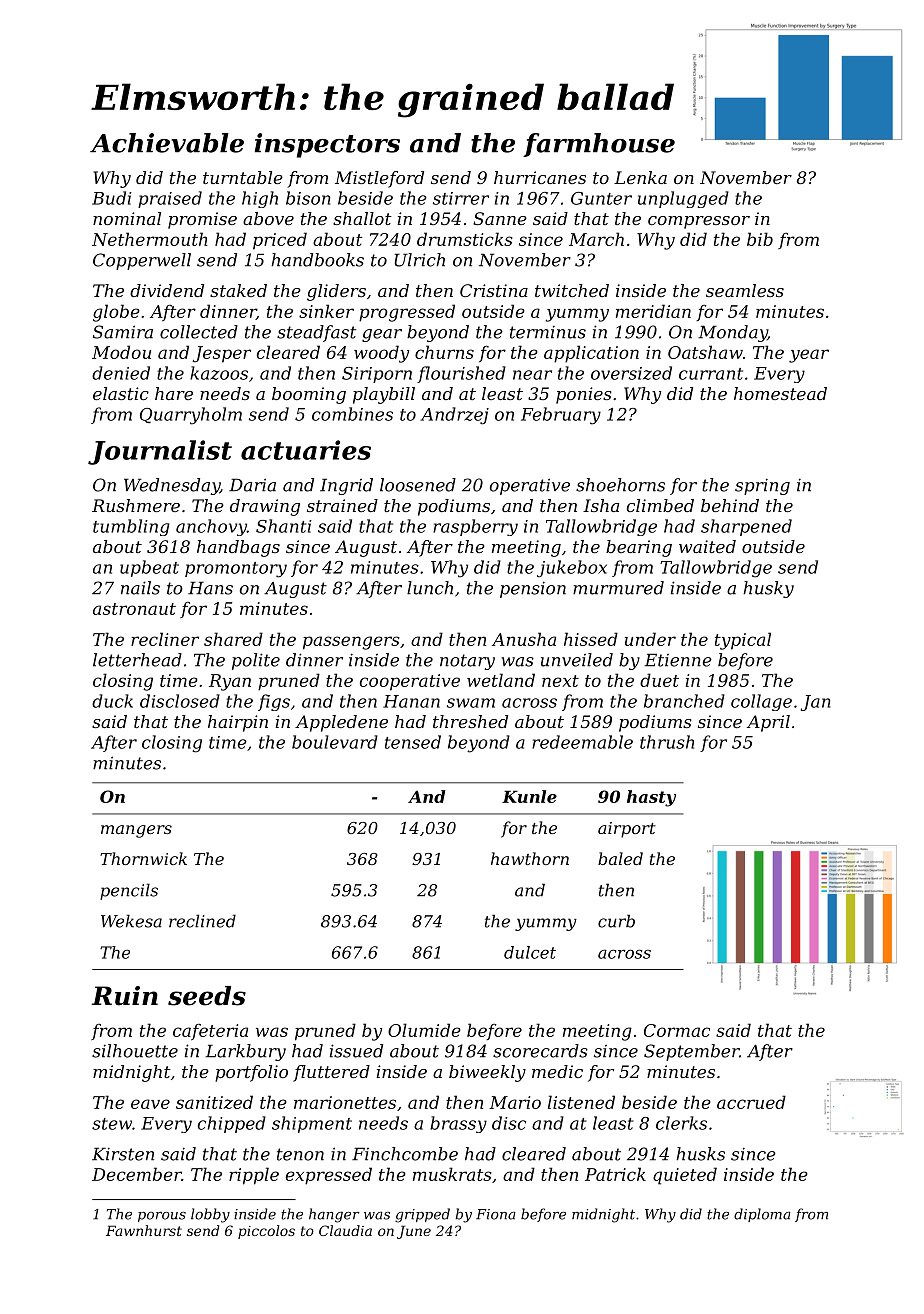 This document has height=1314, width=924. I want to click on dulcet, so click(530, 952).
